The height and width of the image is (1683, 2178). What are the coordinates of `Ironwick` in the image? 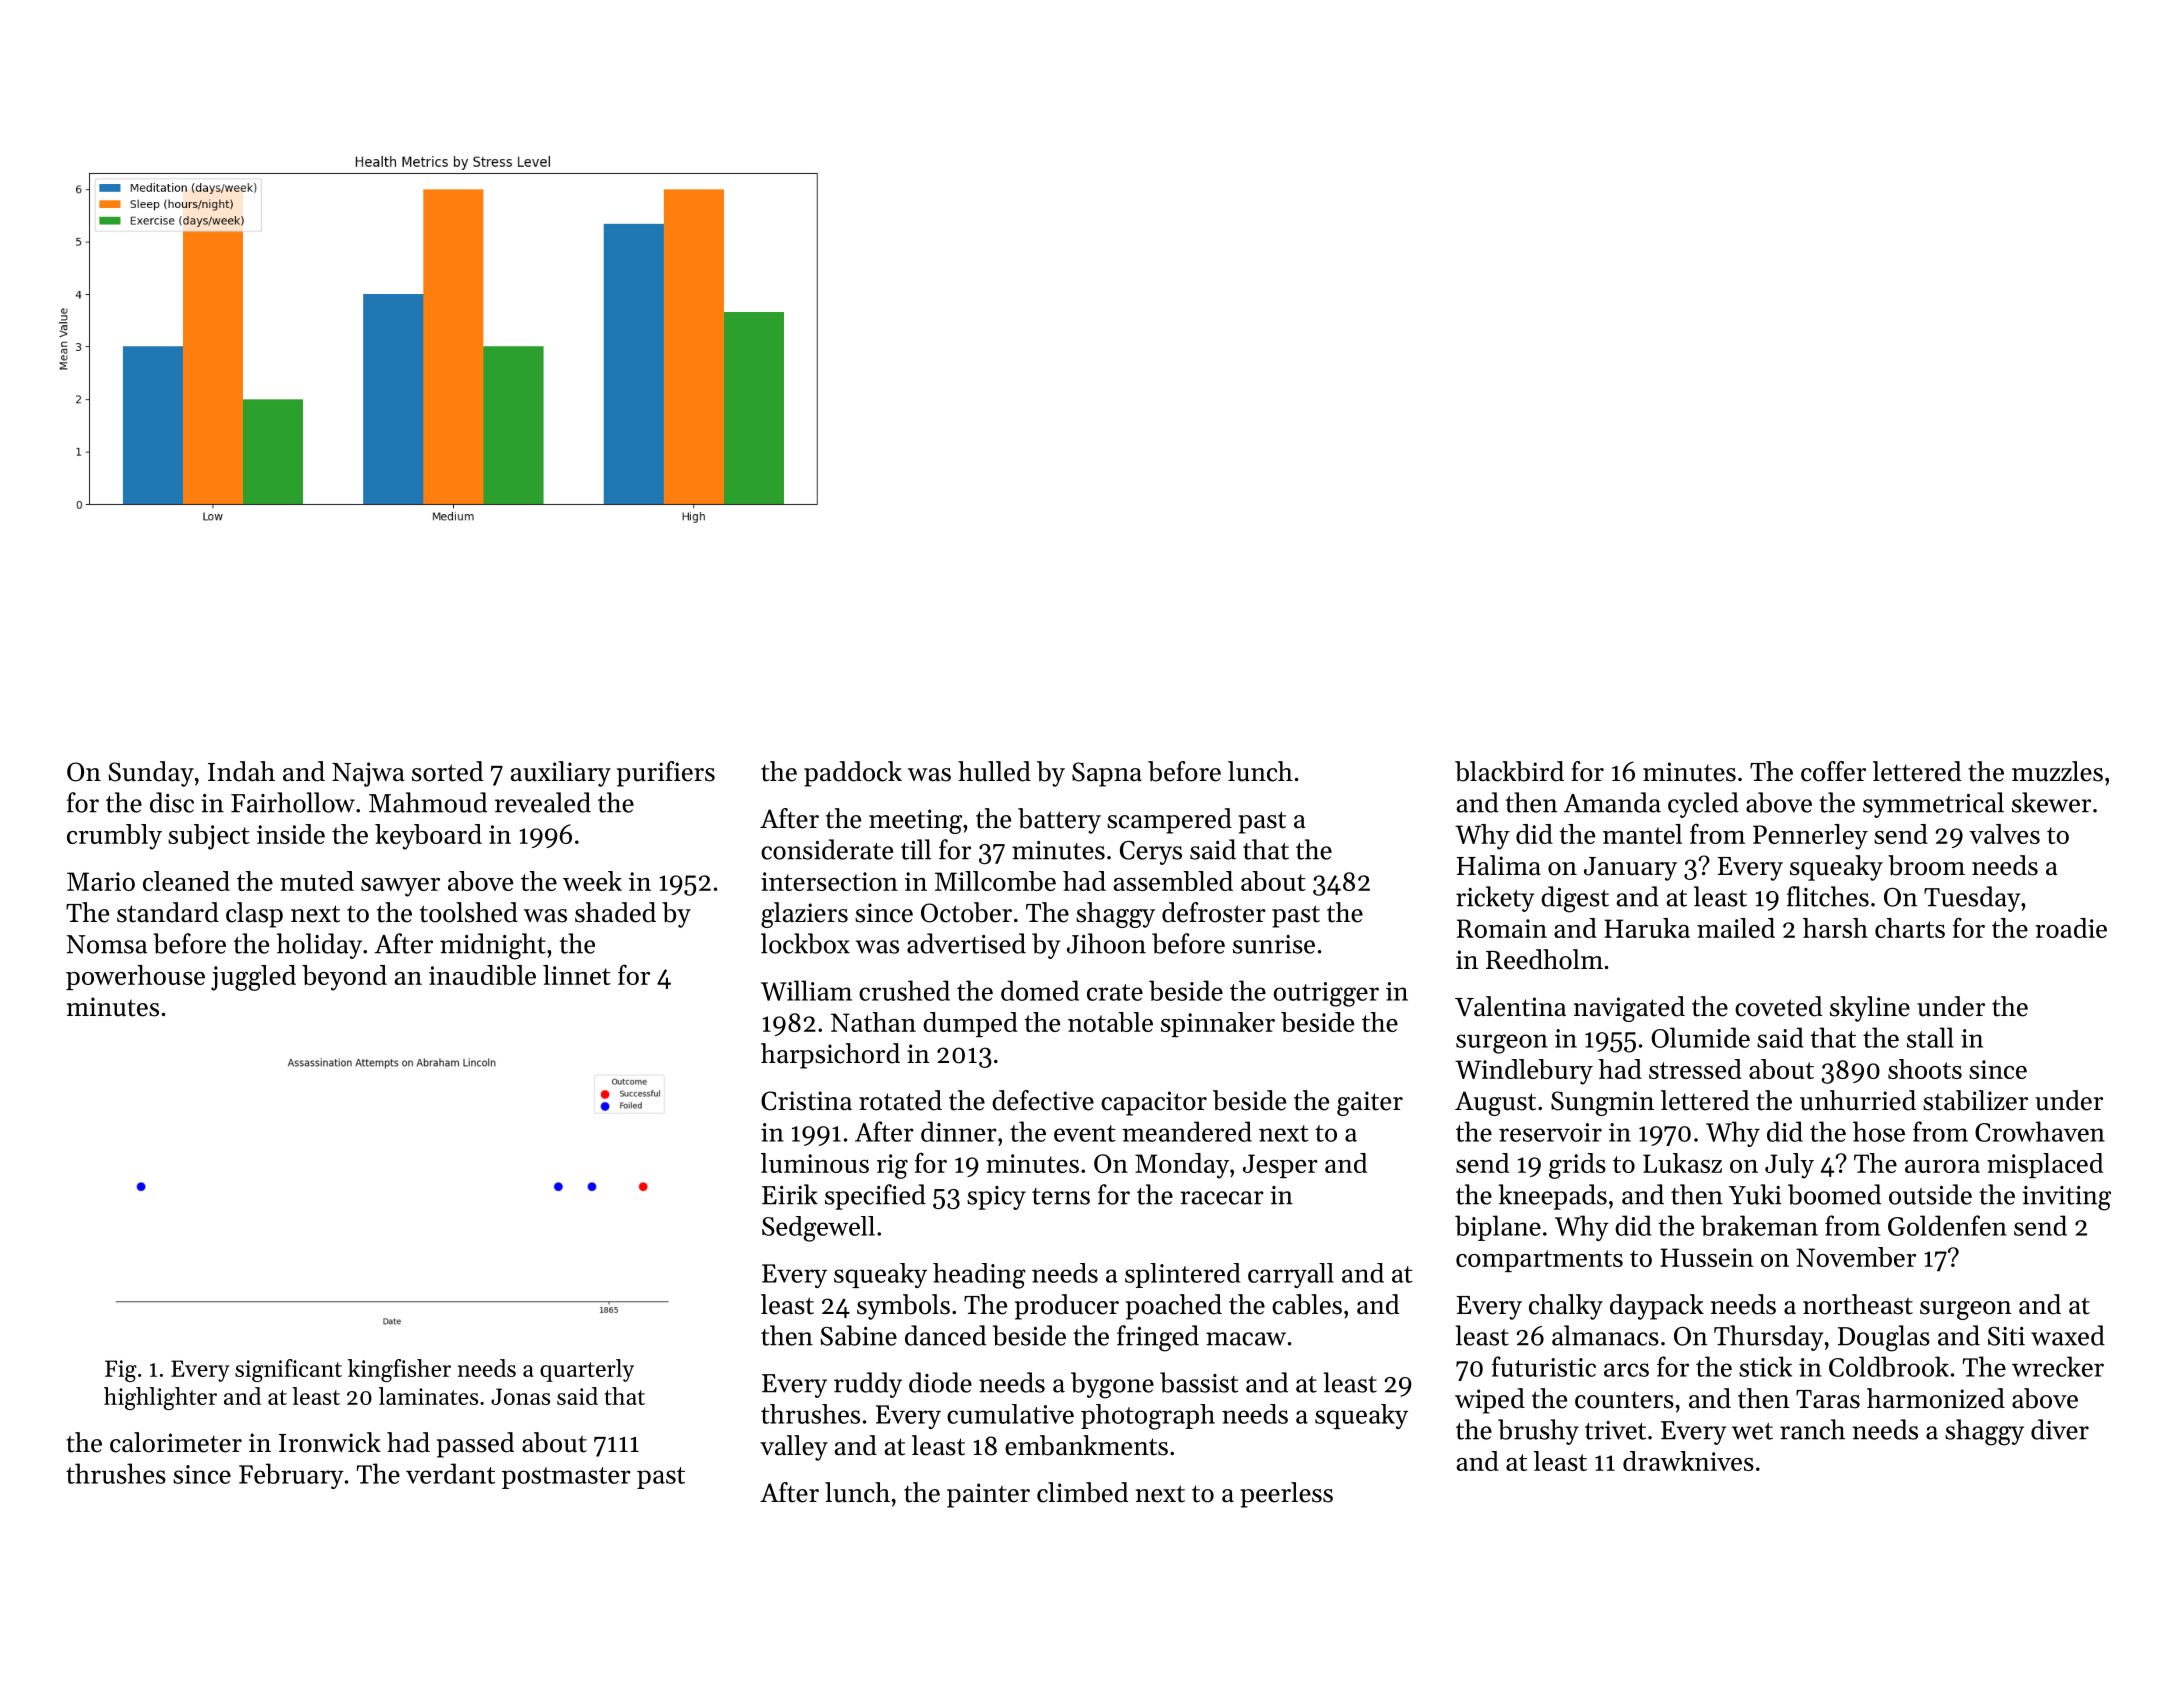 It's located at (330, 1442).
